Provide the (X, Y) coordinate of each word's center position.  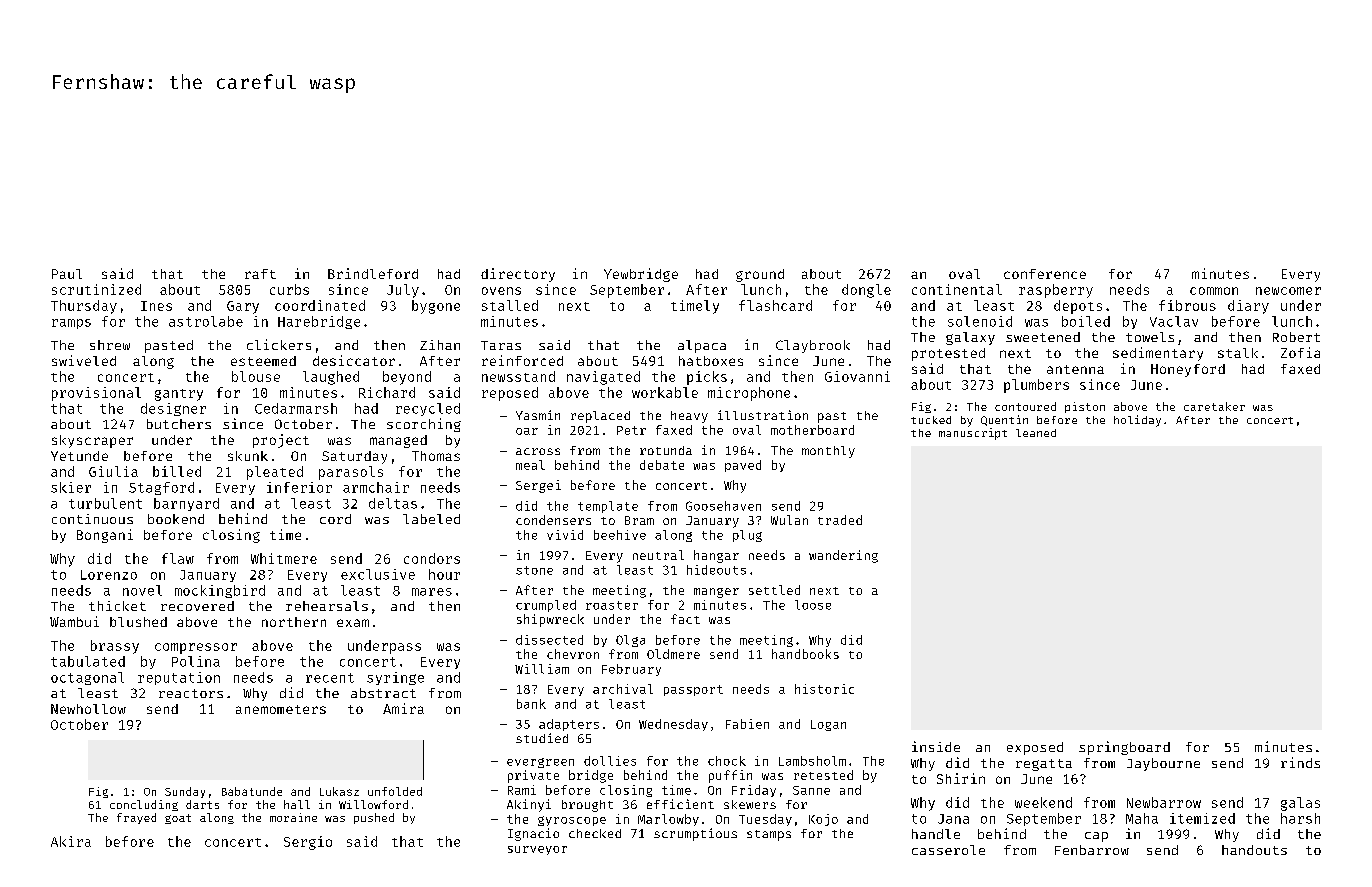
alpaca (702, 346)
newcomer (1288, 291)
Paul (67, 274)
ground (760, 275)
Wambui (74, 621)
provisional (96, 394)
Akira (71, 841)
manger (716, 593)
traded (840, 520)
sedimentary (1158, 354)
